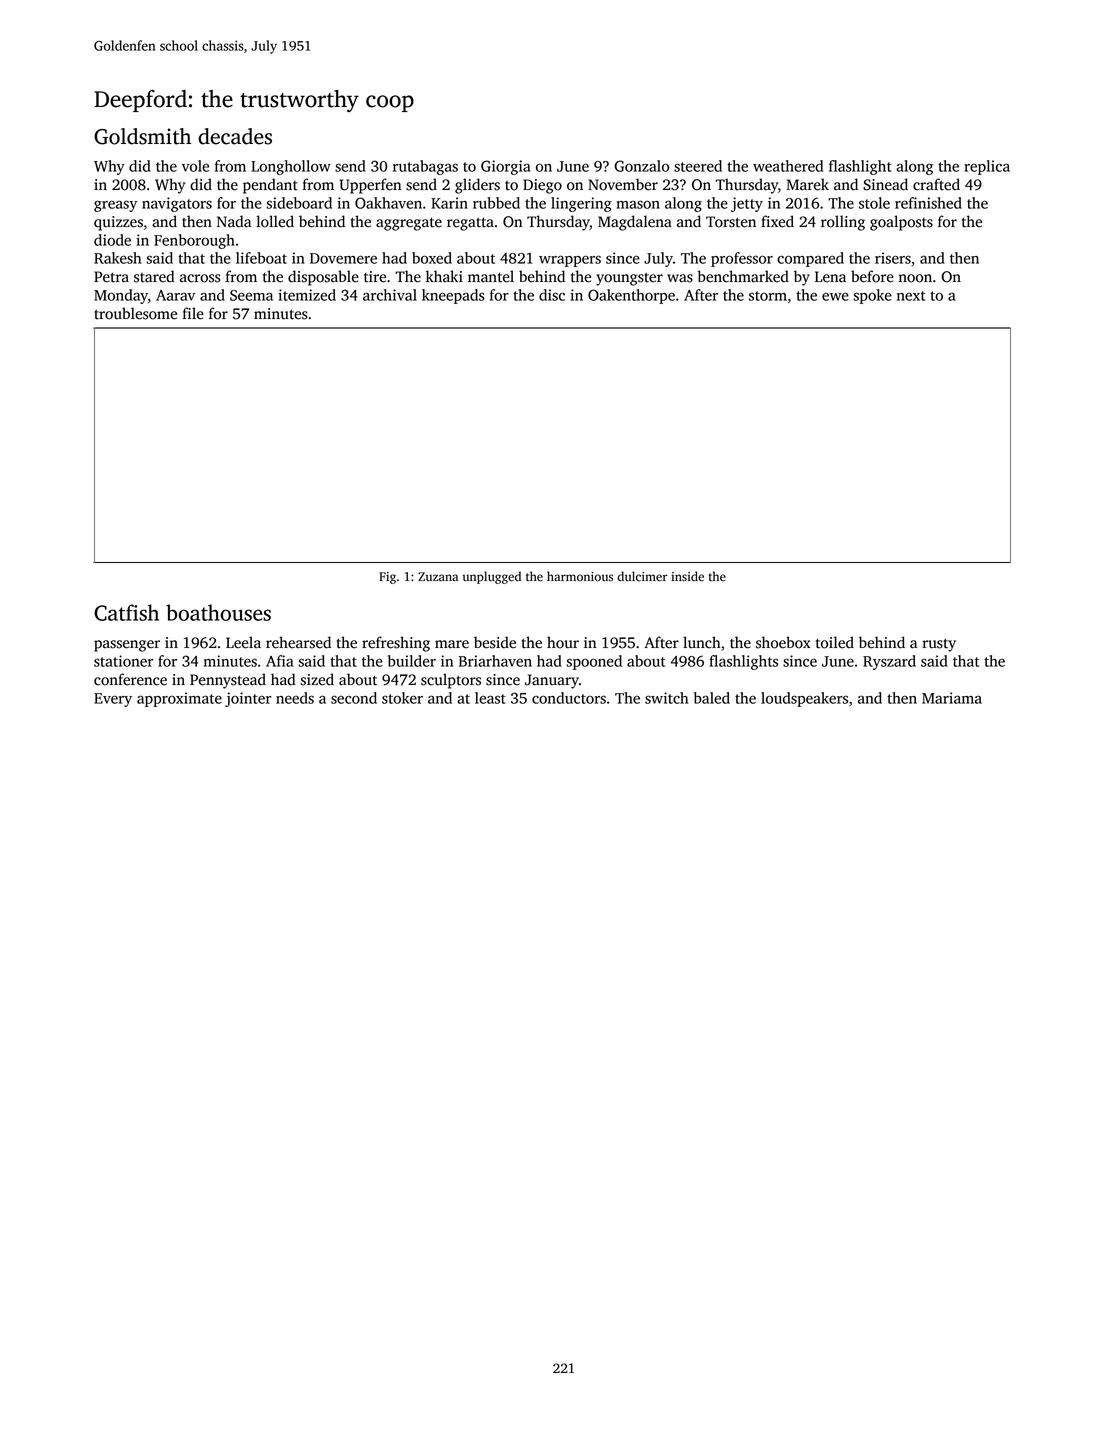  I want to click on storm, so click(768, 296).
